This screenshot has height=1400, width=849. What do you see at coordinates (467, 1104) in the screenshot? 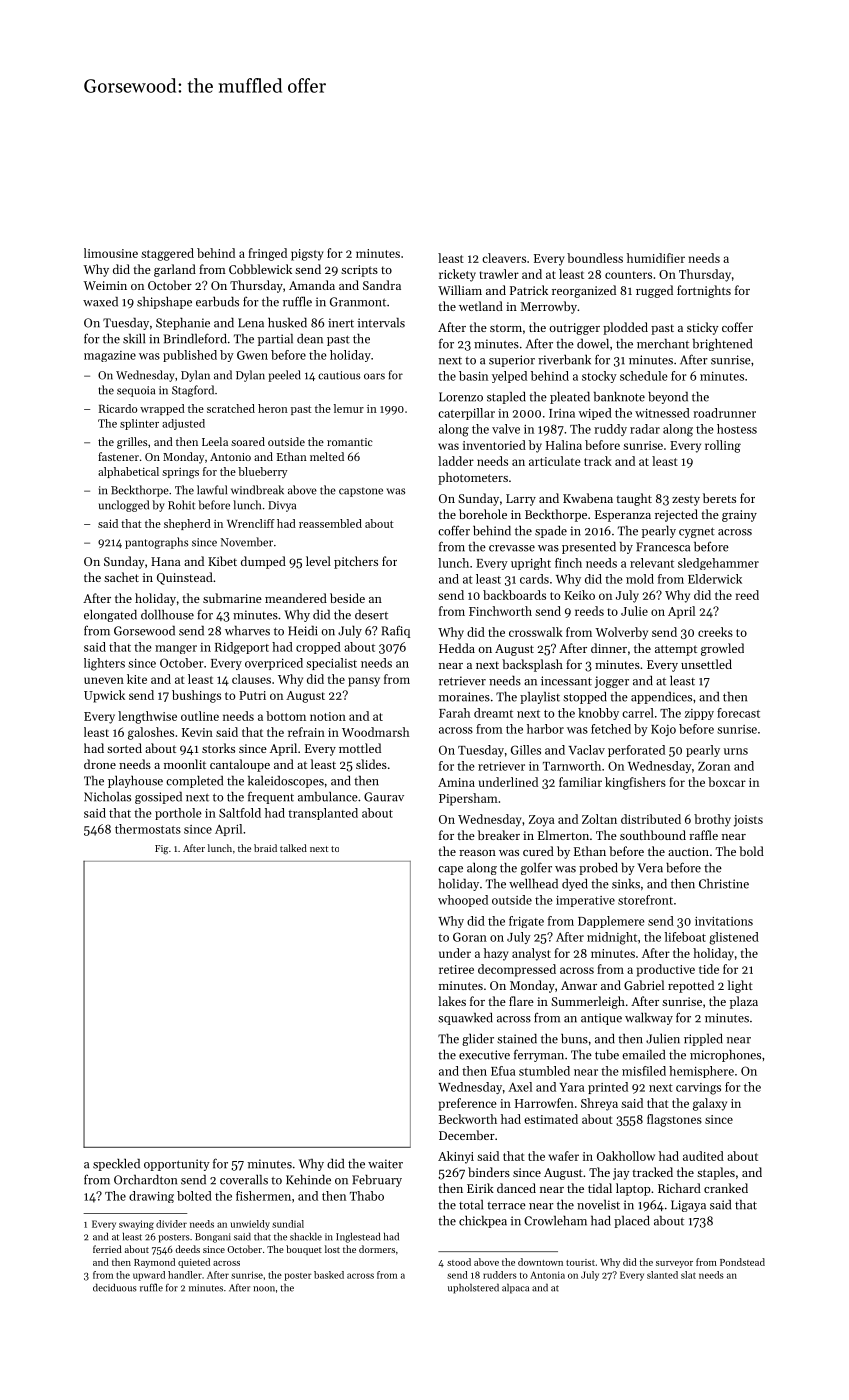
I see `preference` at bounding box center [467, 1104].
